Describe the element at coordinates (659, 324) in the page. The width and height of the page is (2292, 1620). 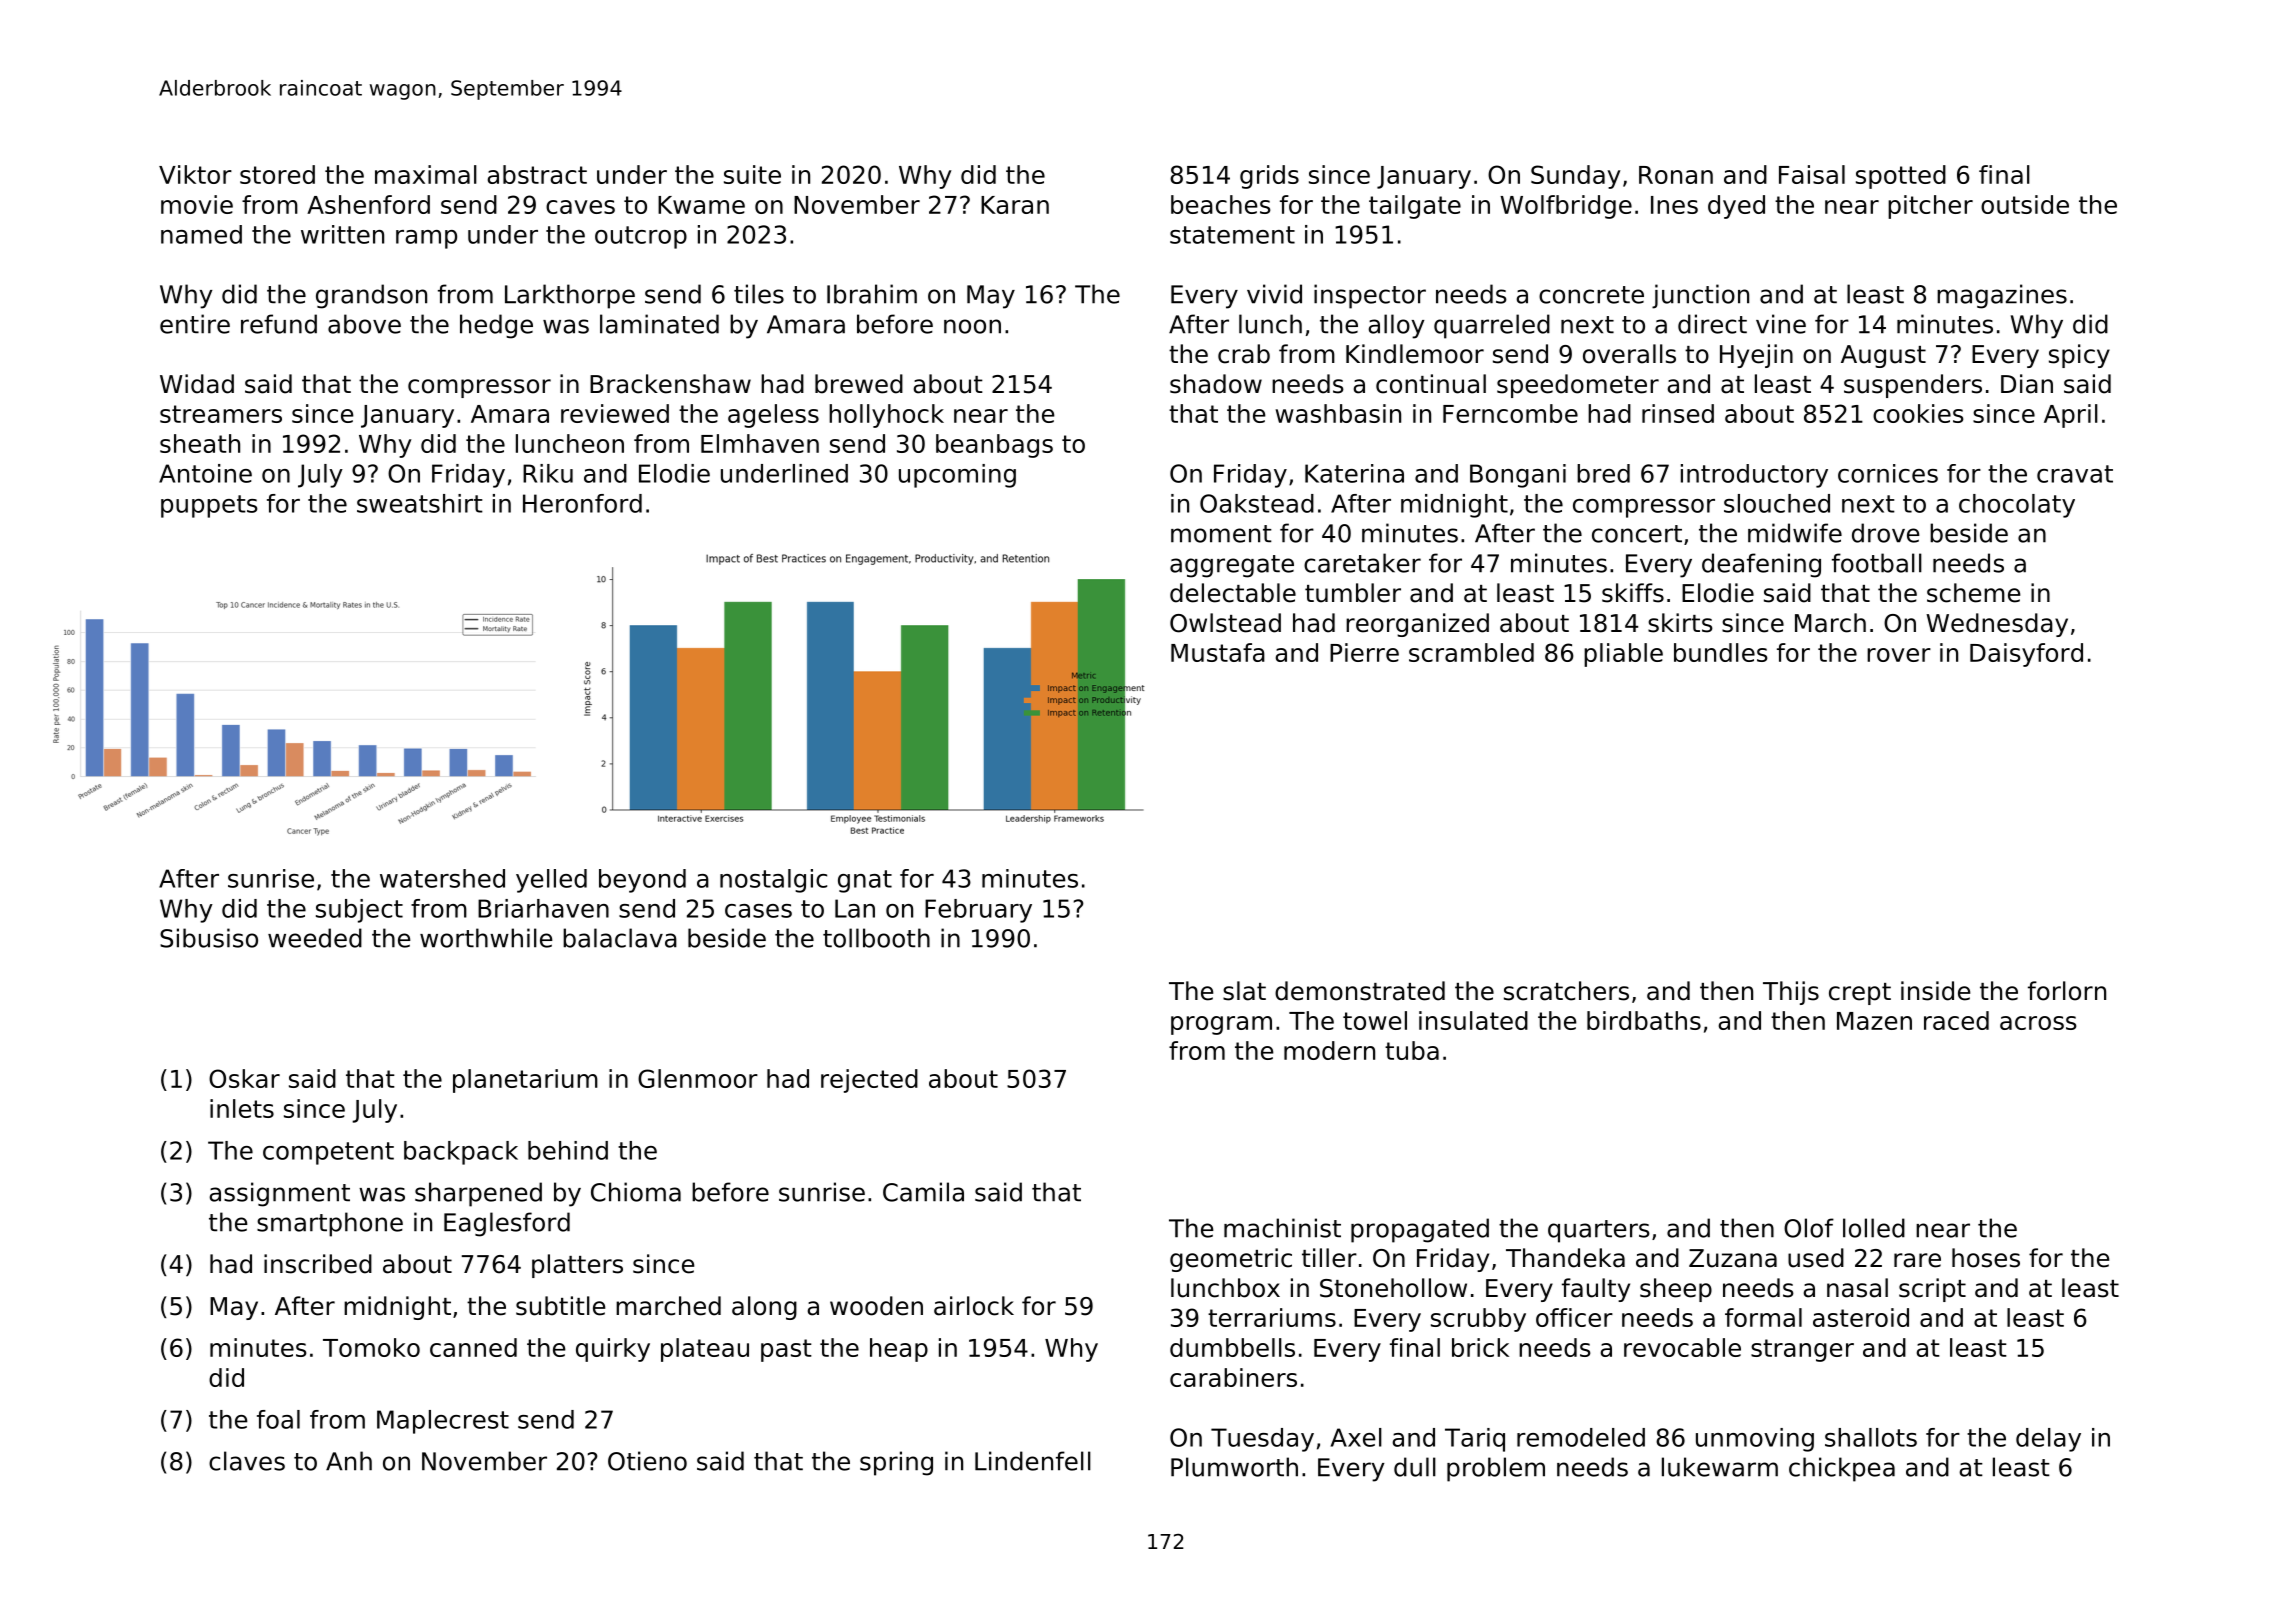
I see `laminated` at that location.
